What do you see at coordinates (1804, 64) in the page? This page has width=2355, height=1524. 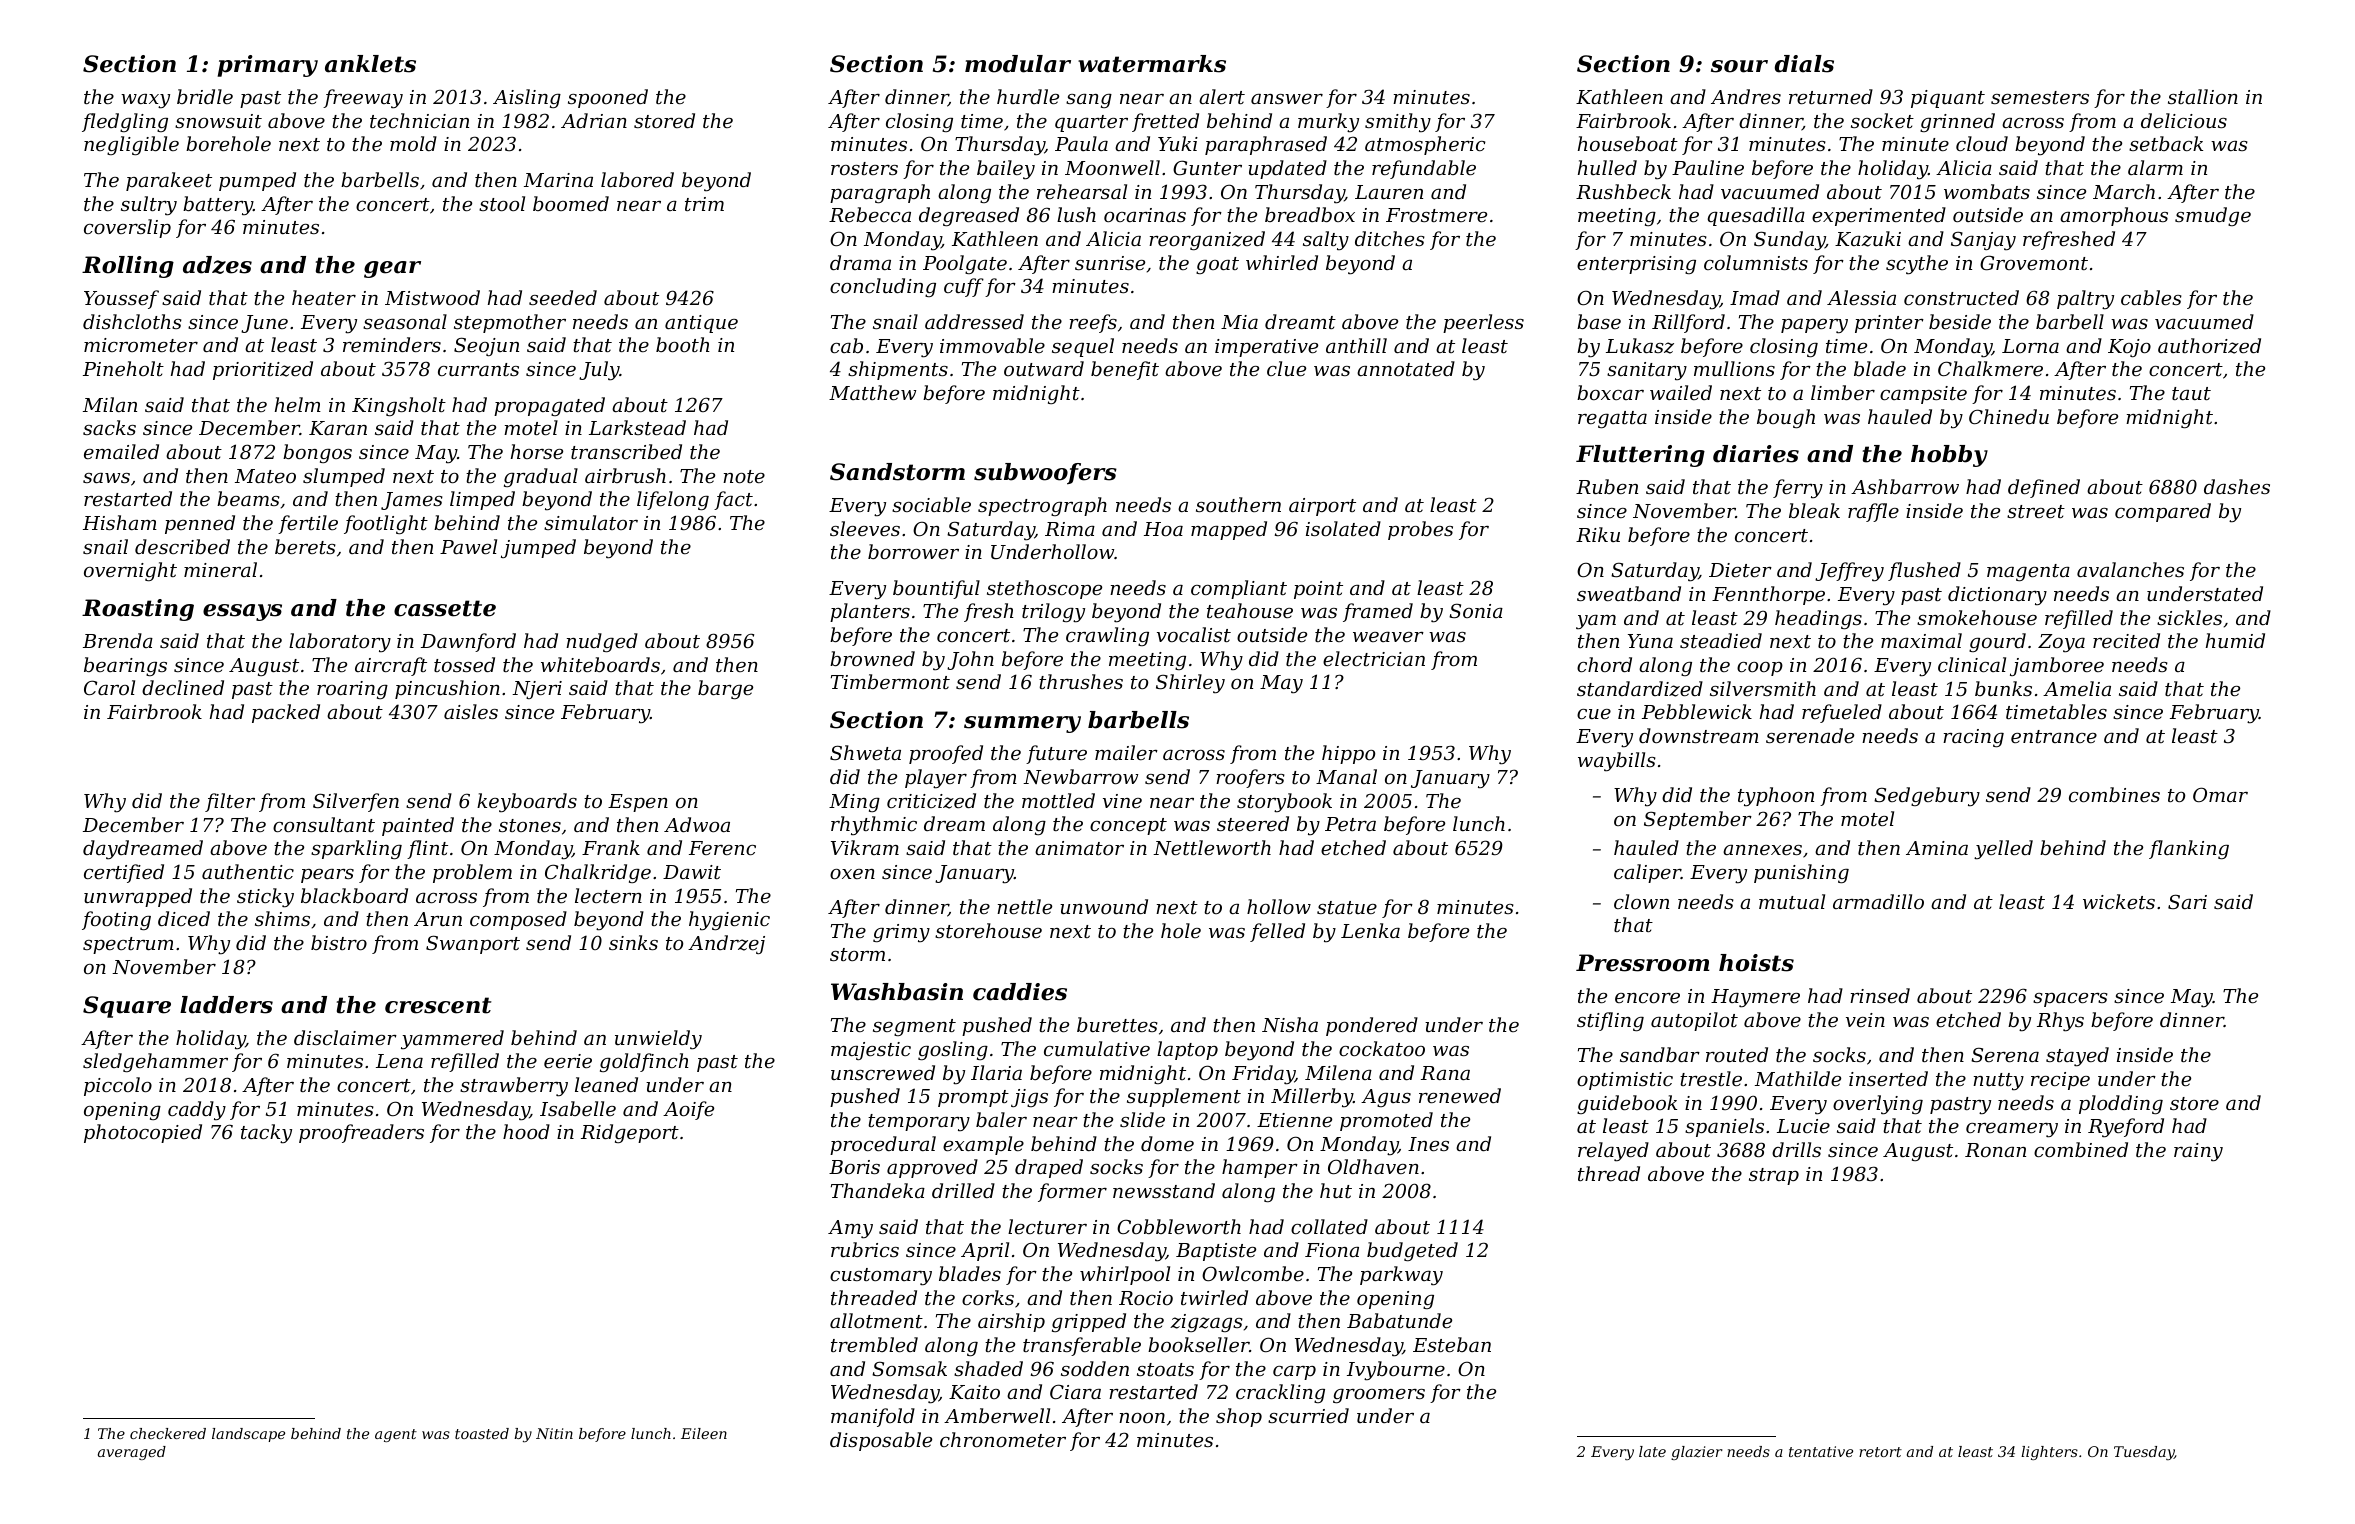 I see `dials` at bounding box center [1804, 64].
